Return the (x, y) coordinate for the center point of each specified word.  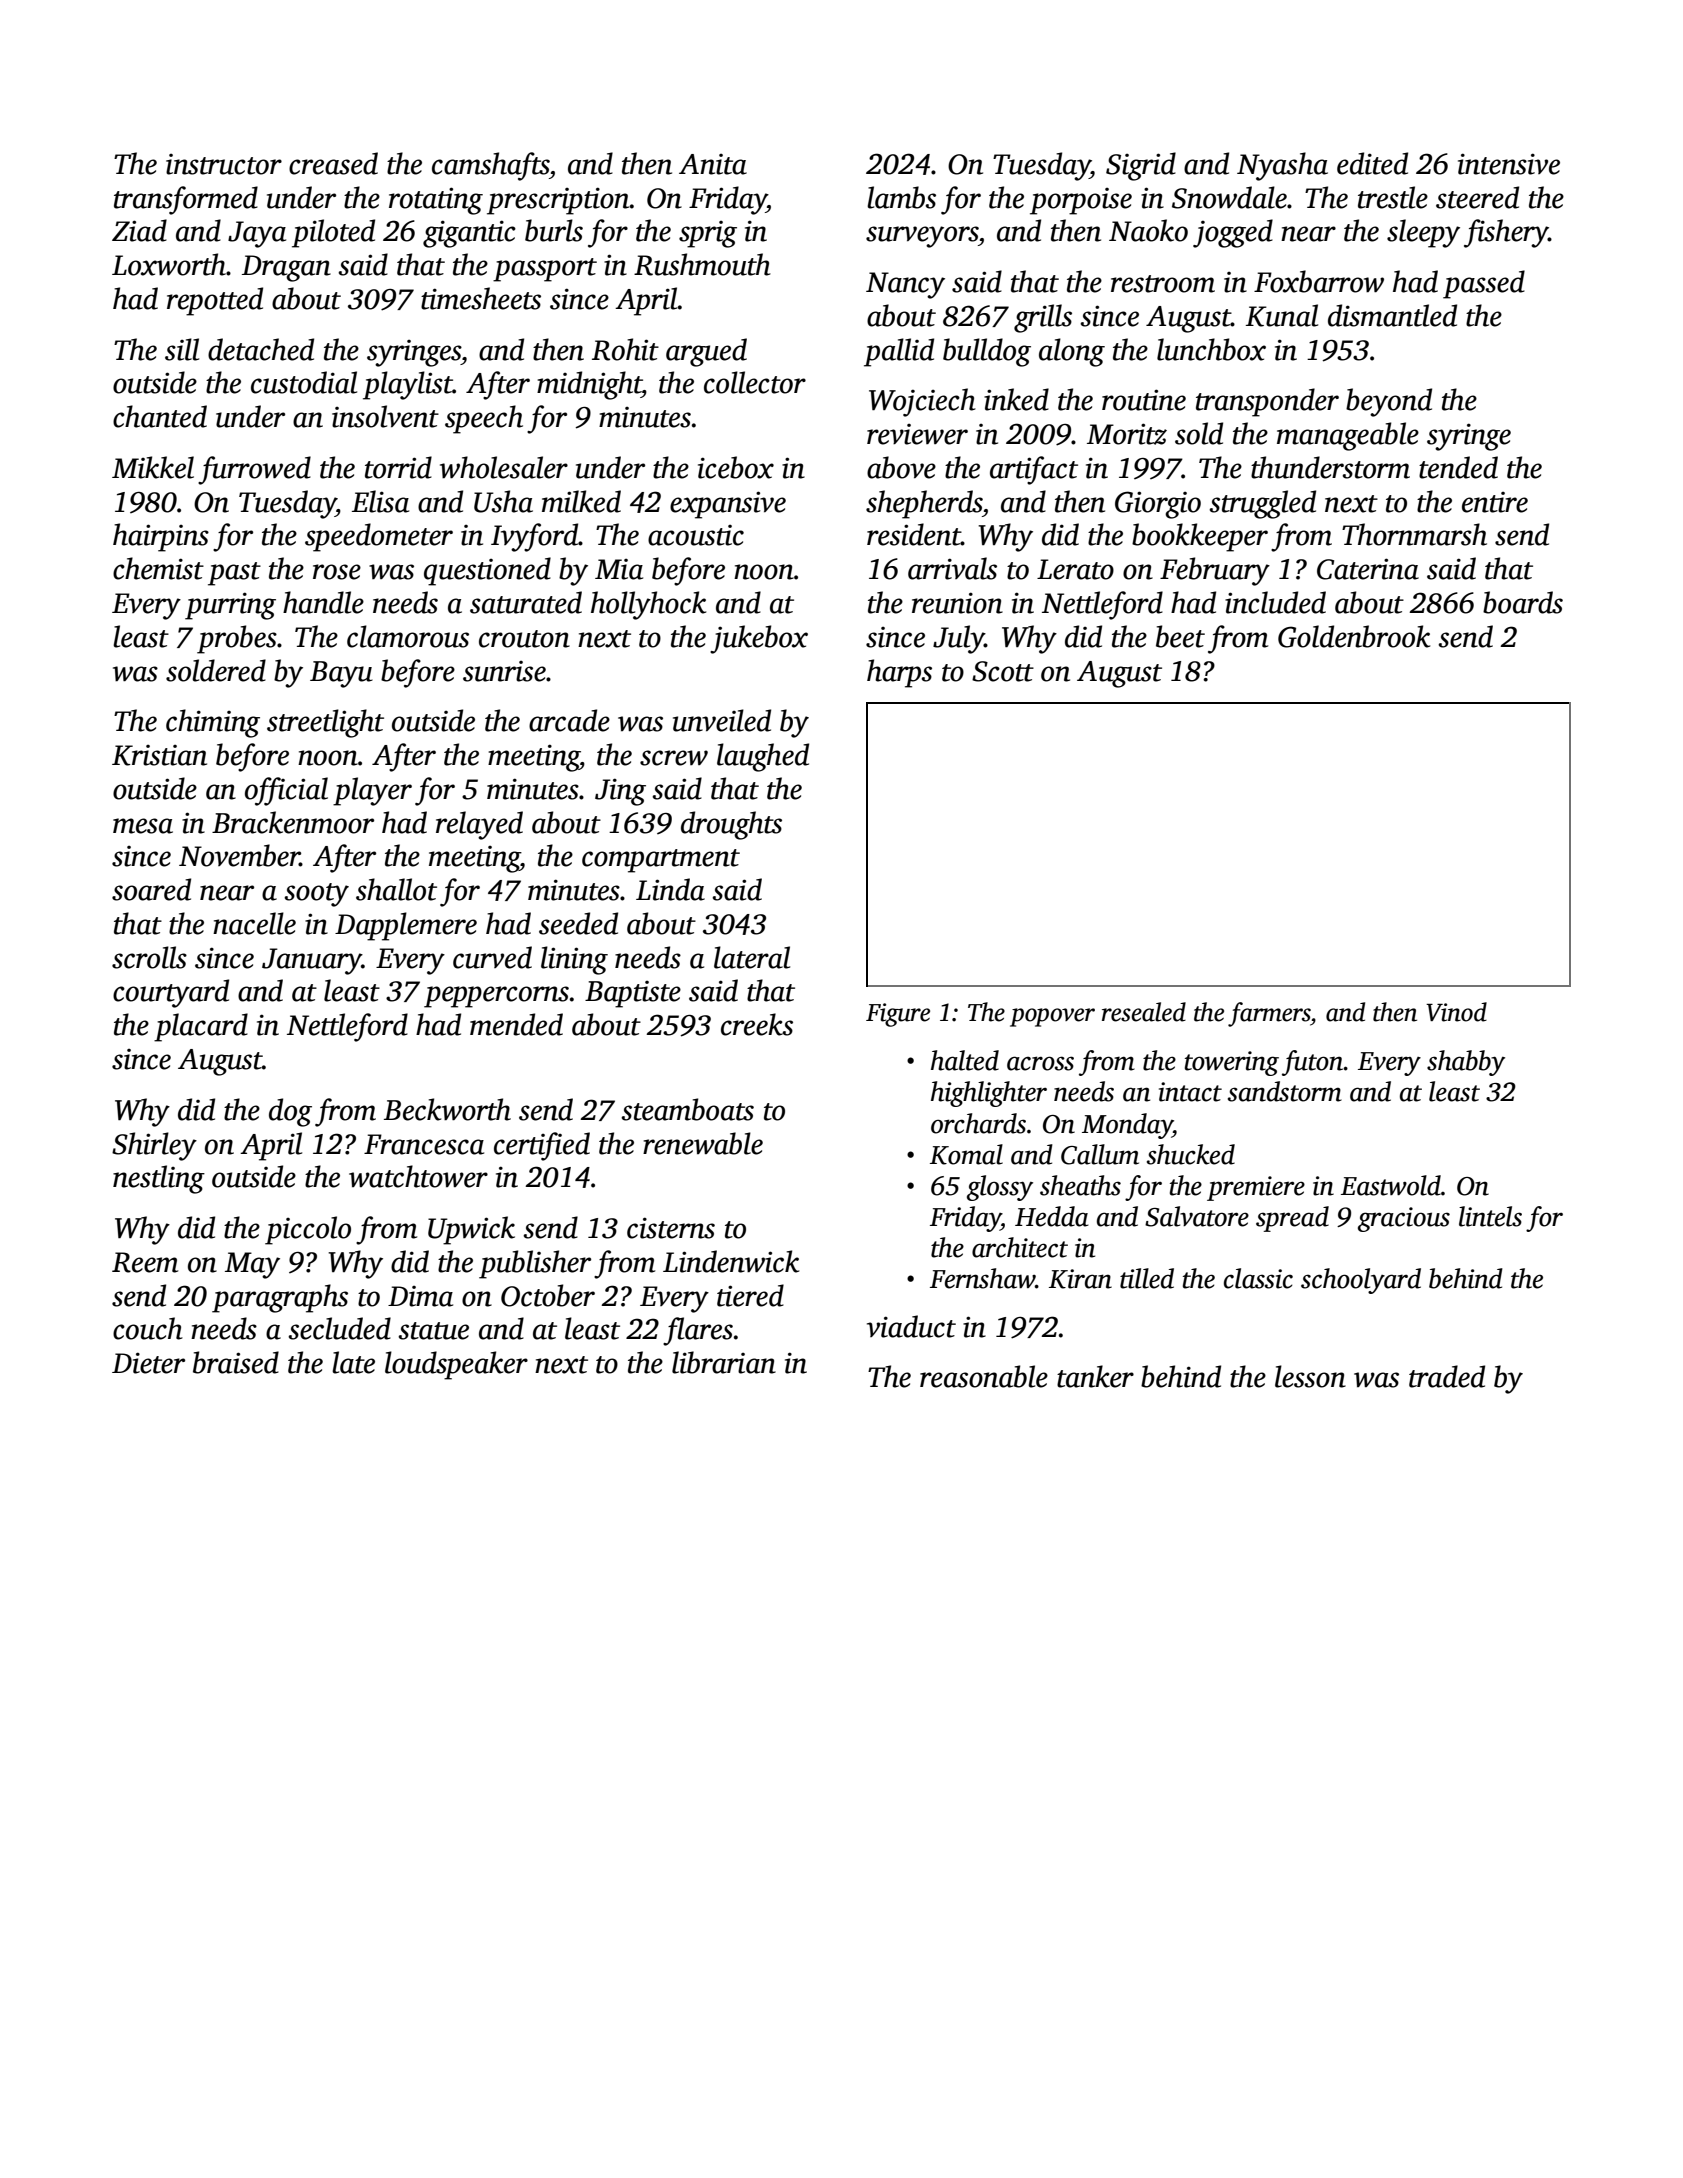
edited (1372, 163)
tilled (1147, 1278)
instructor (224, 164)
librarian (724, 1362)
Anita (713, 164)
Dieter (148, 1363)
